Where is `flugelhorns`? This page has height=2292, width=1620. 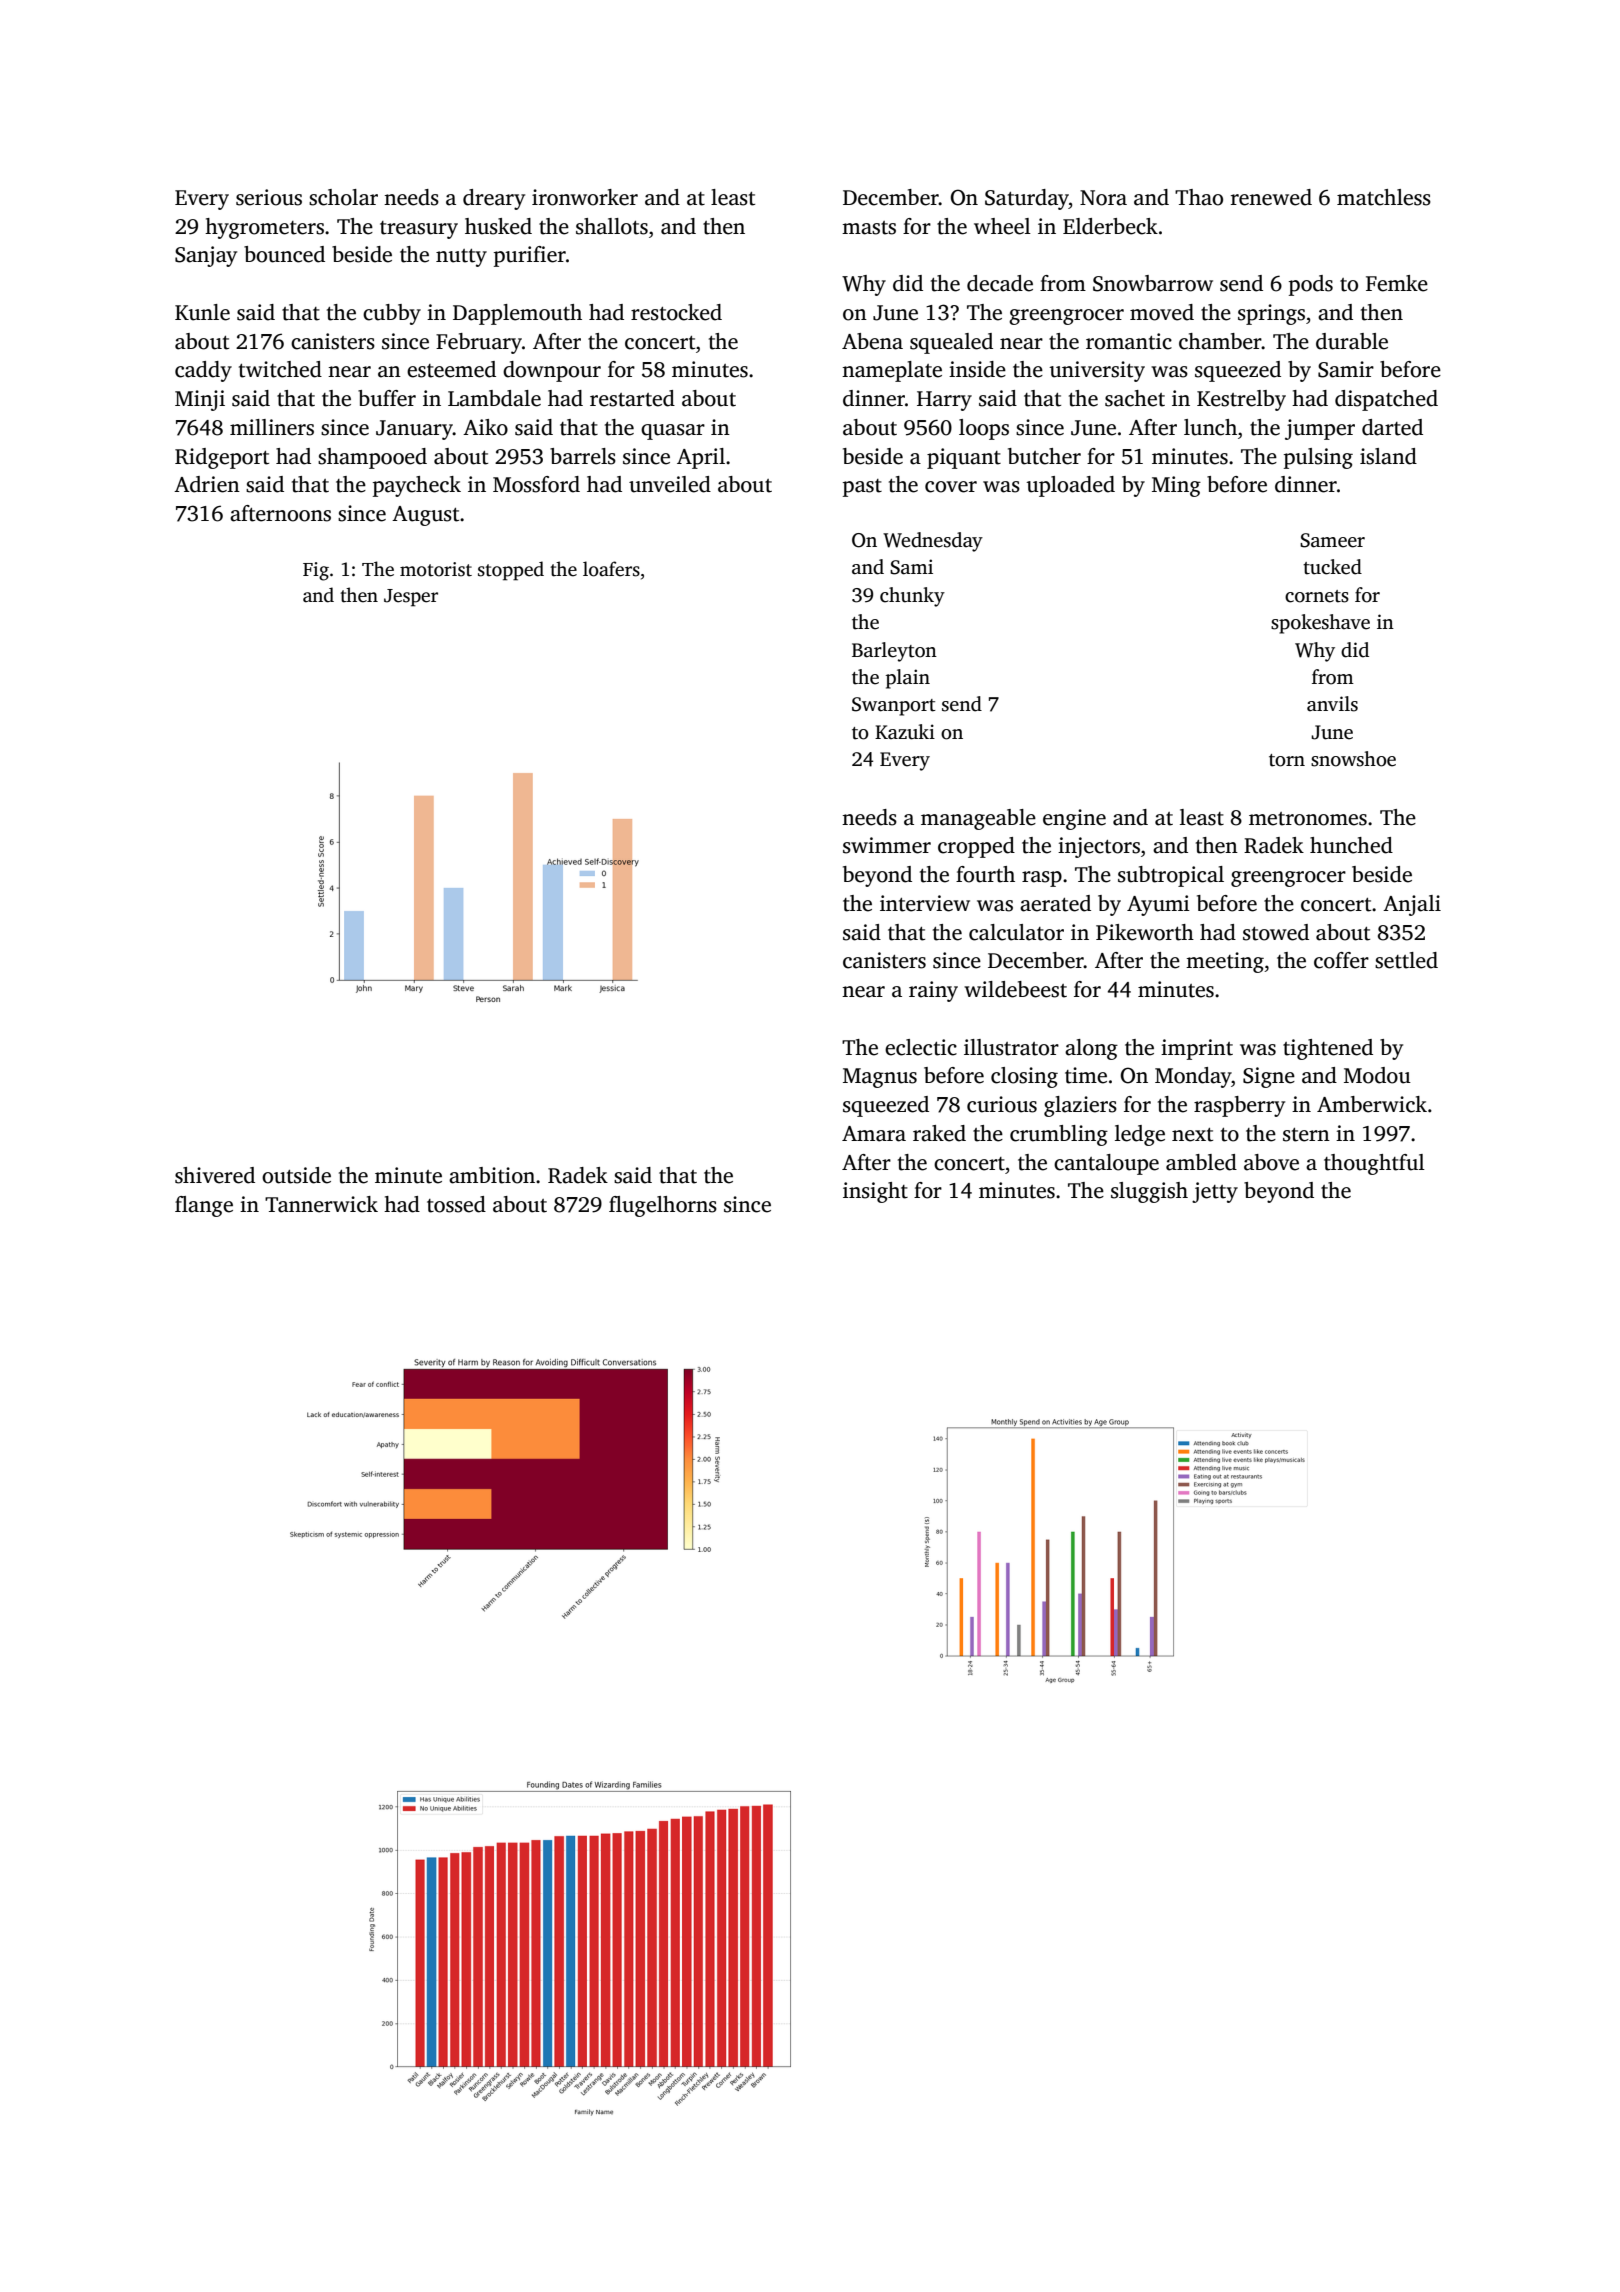
flugelhorns is located at coordinates (663, 1206).
